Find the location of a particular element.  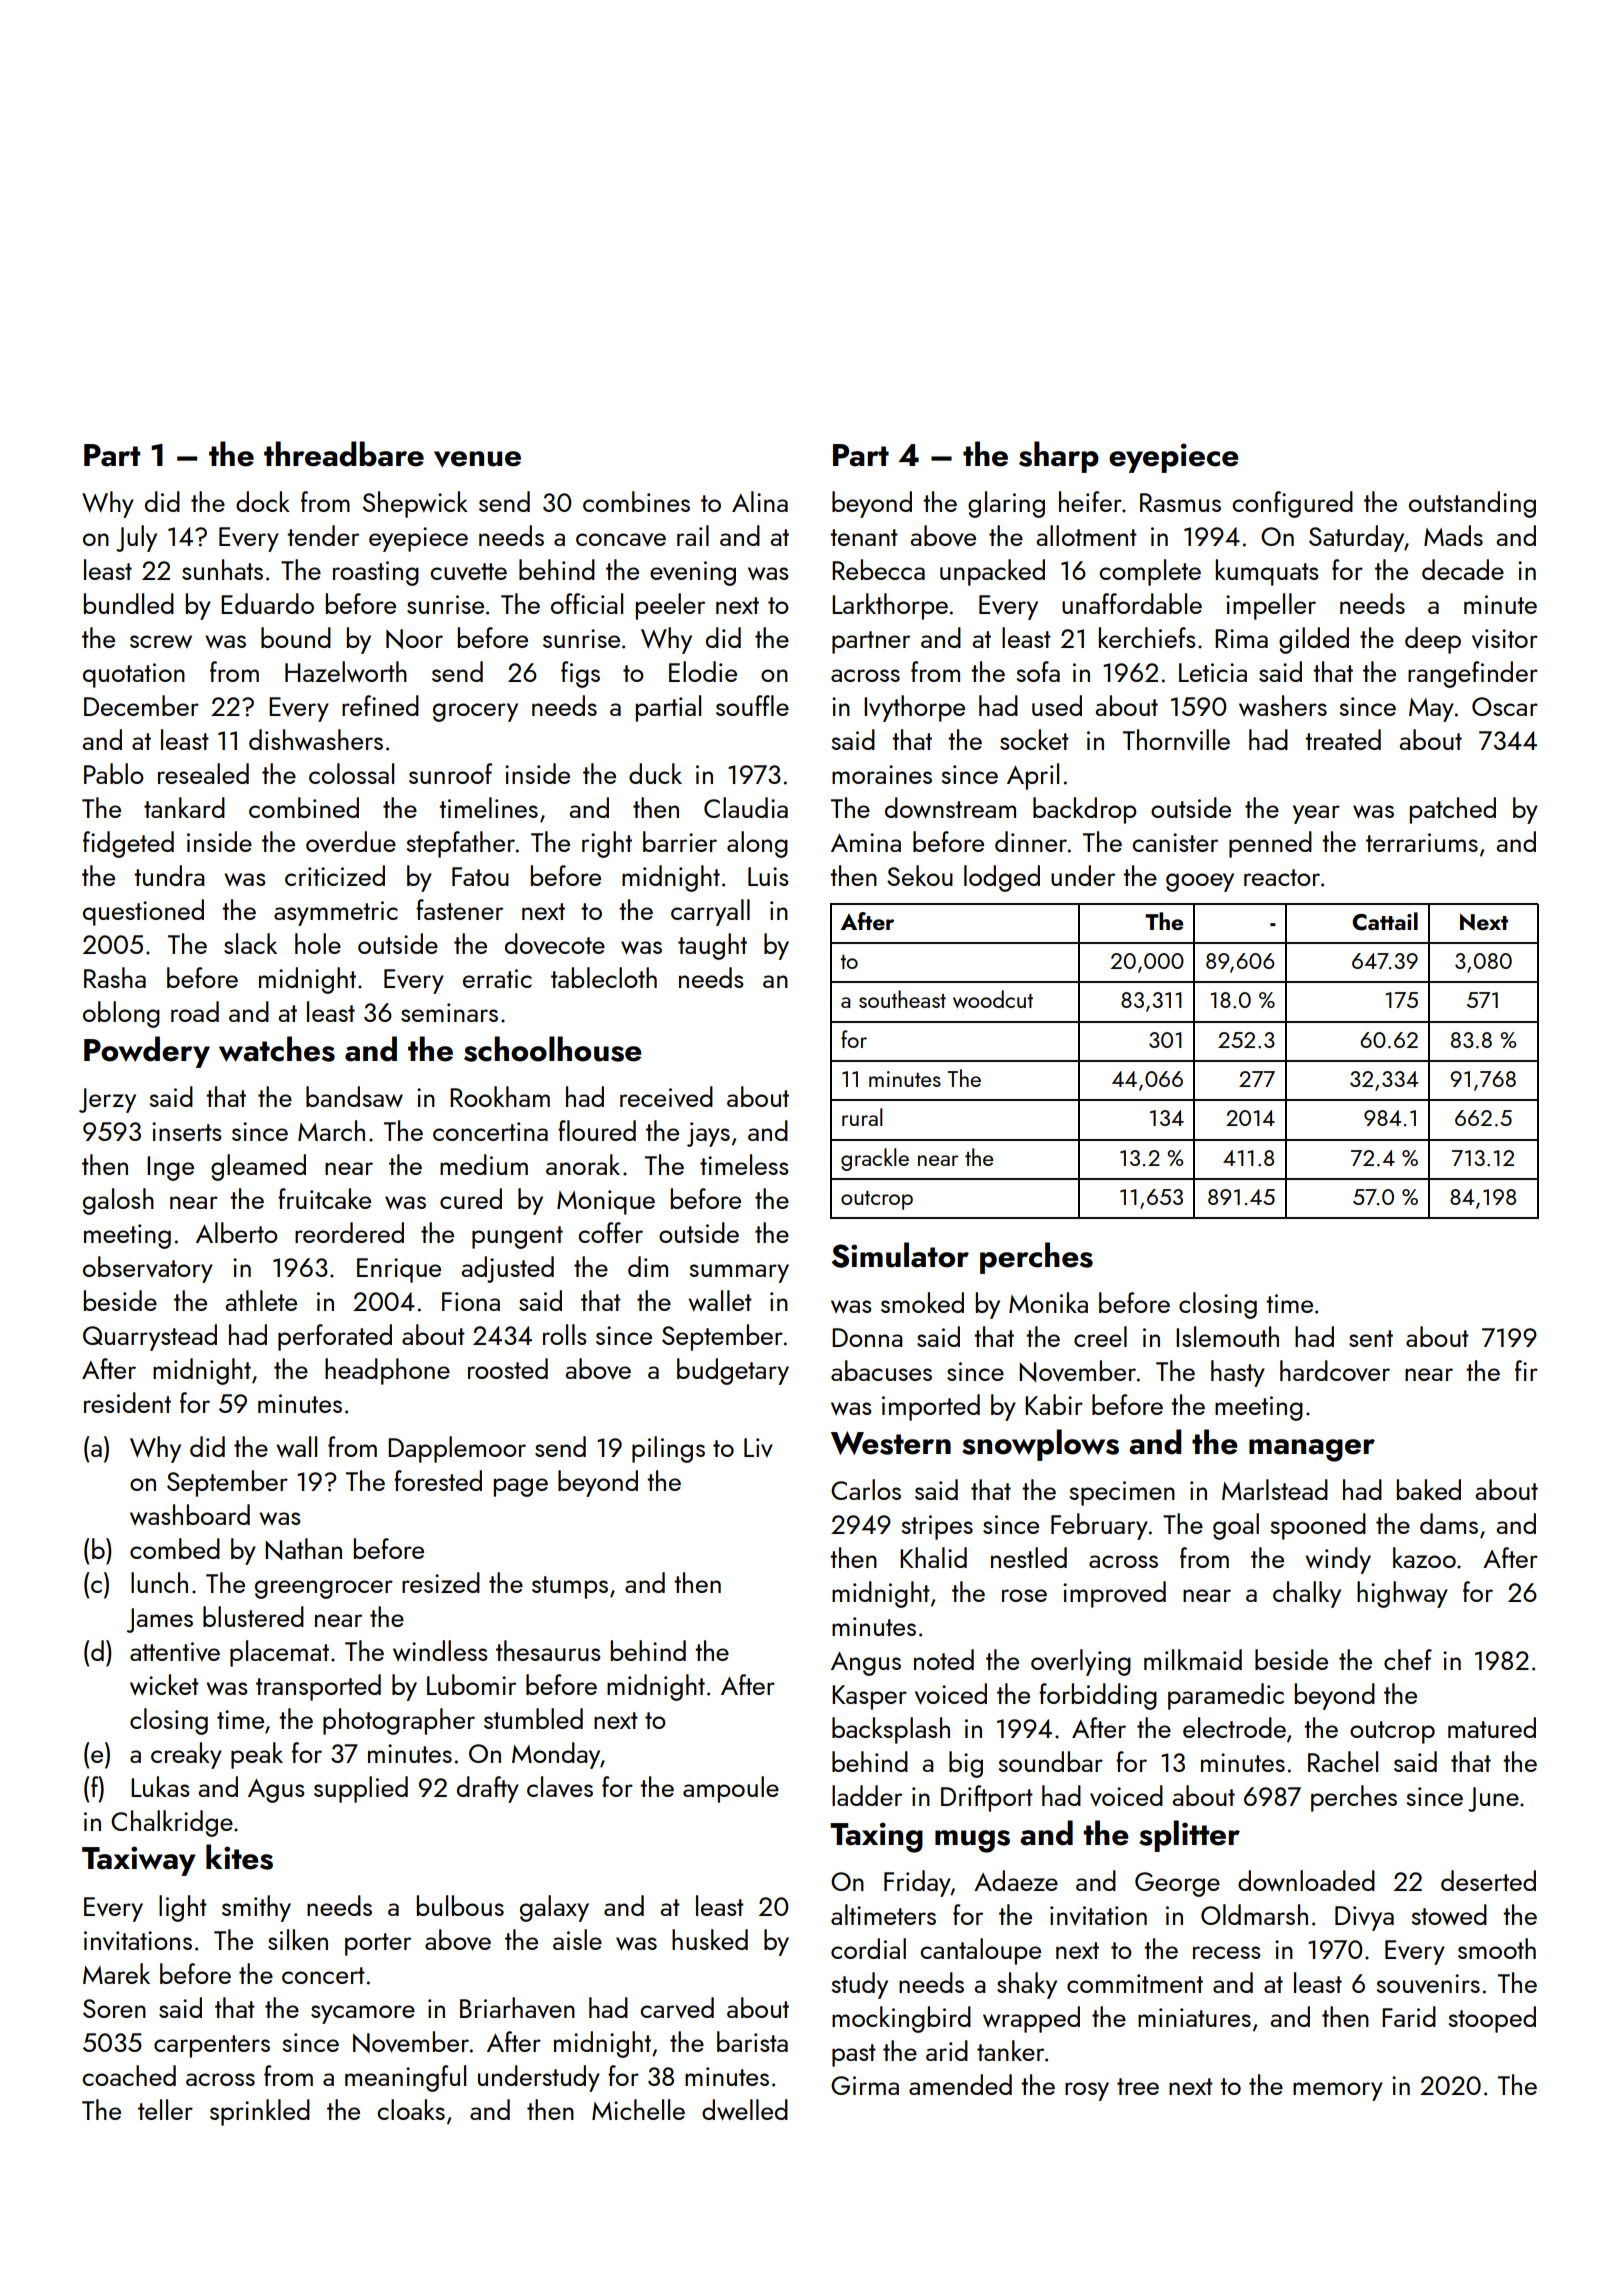

supplied is located at coordinates (361, 1789).
